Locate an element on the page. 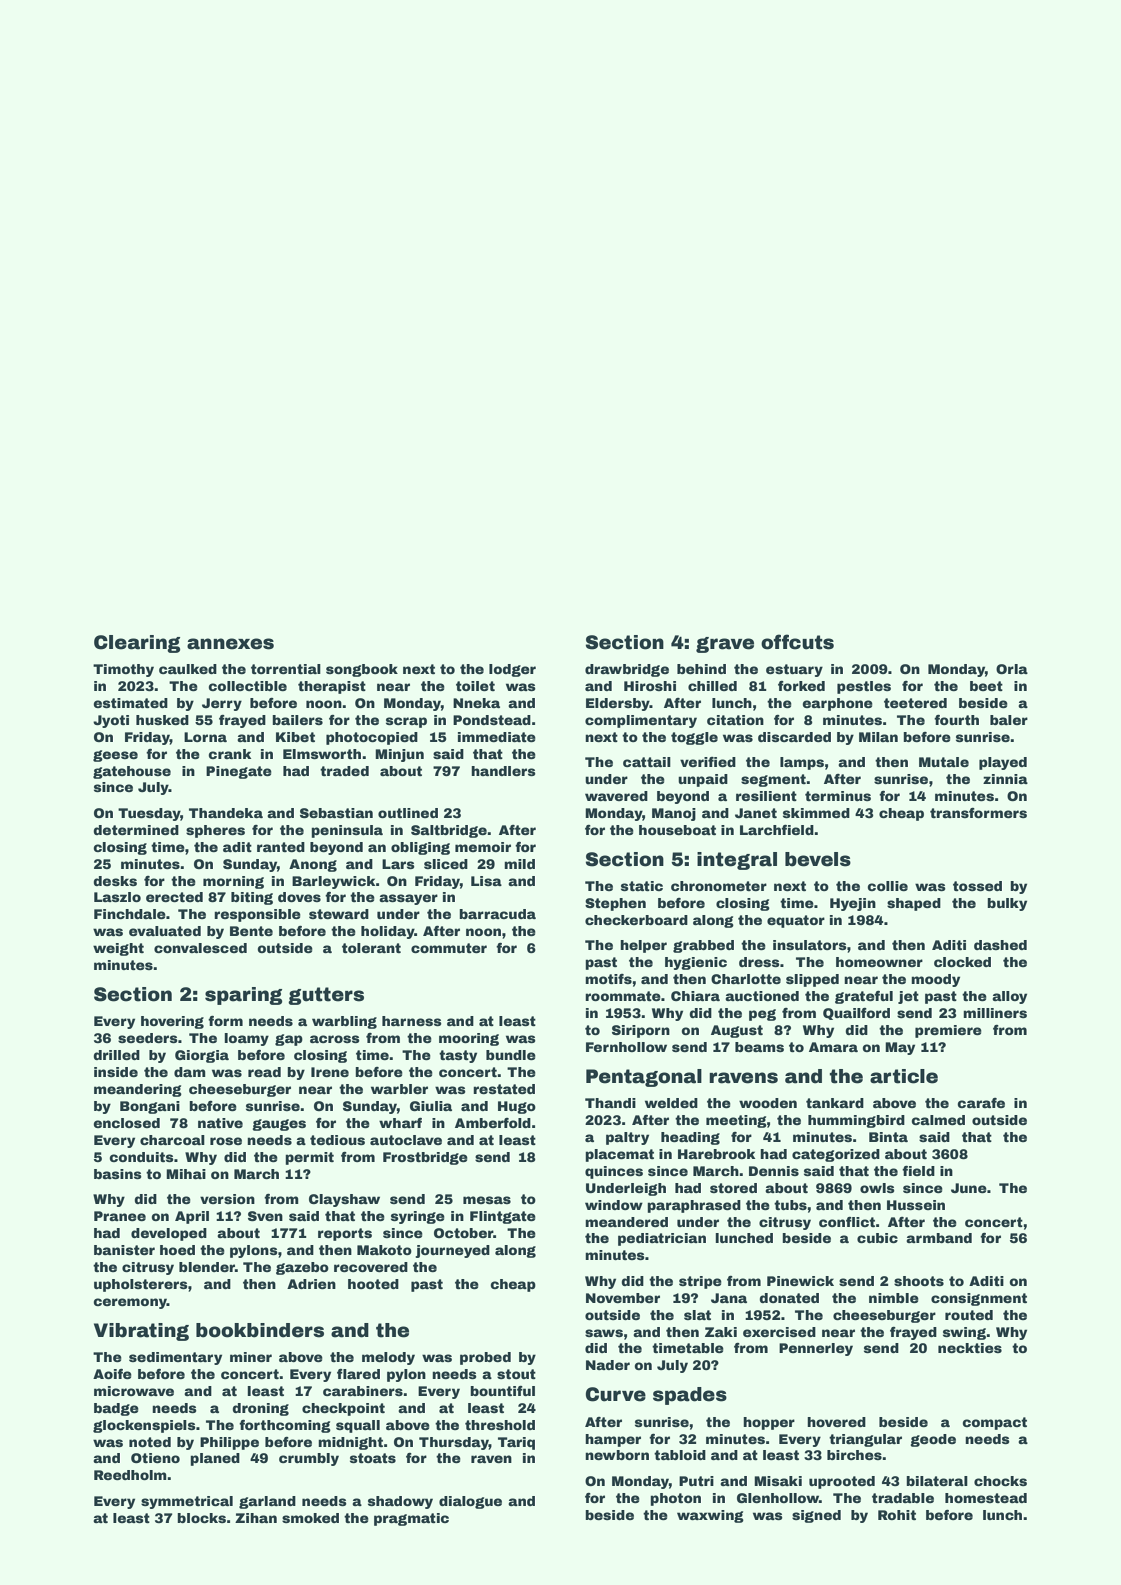  blocks is located at coordinates (201, 1518).
